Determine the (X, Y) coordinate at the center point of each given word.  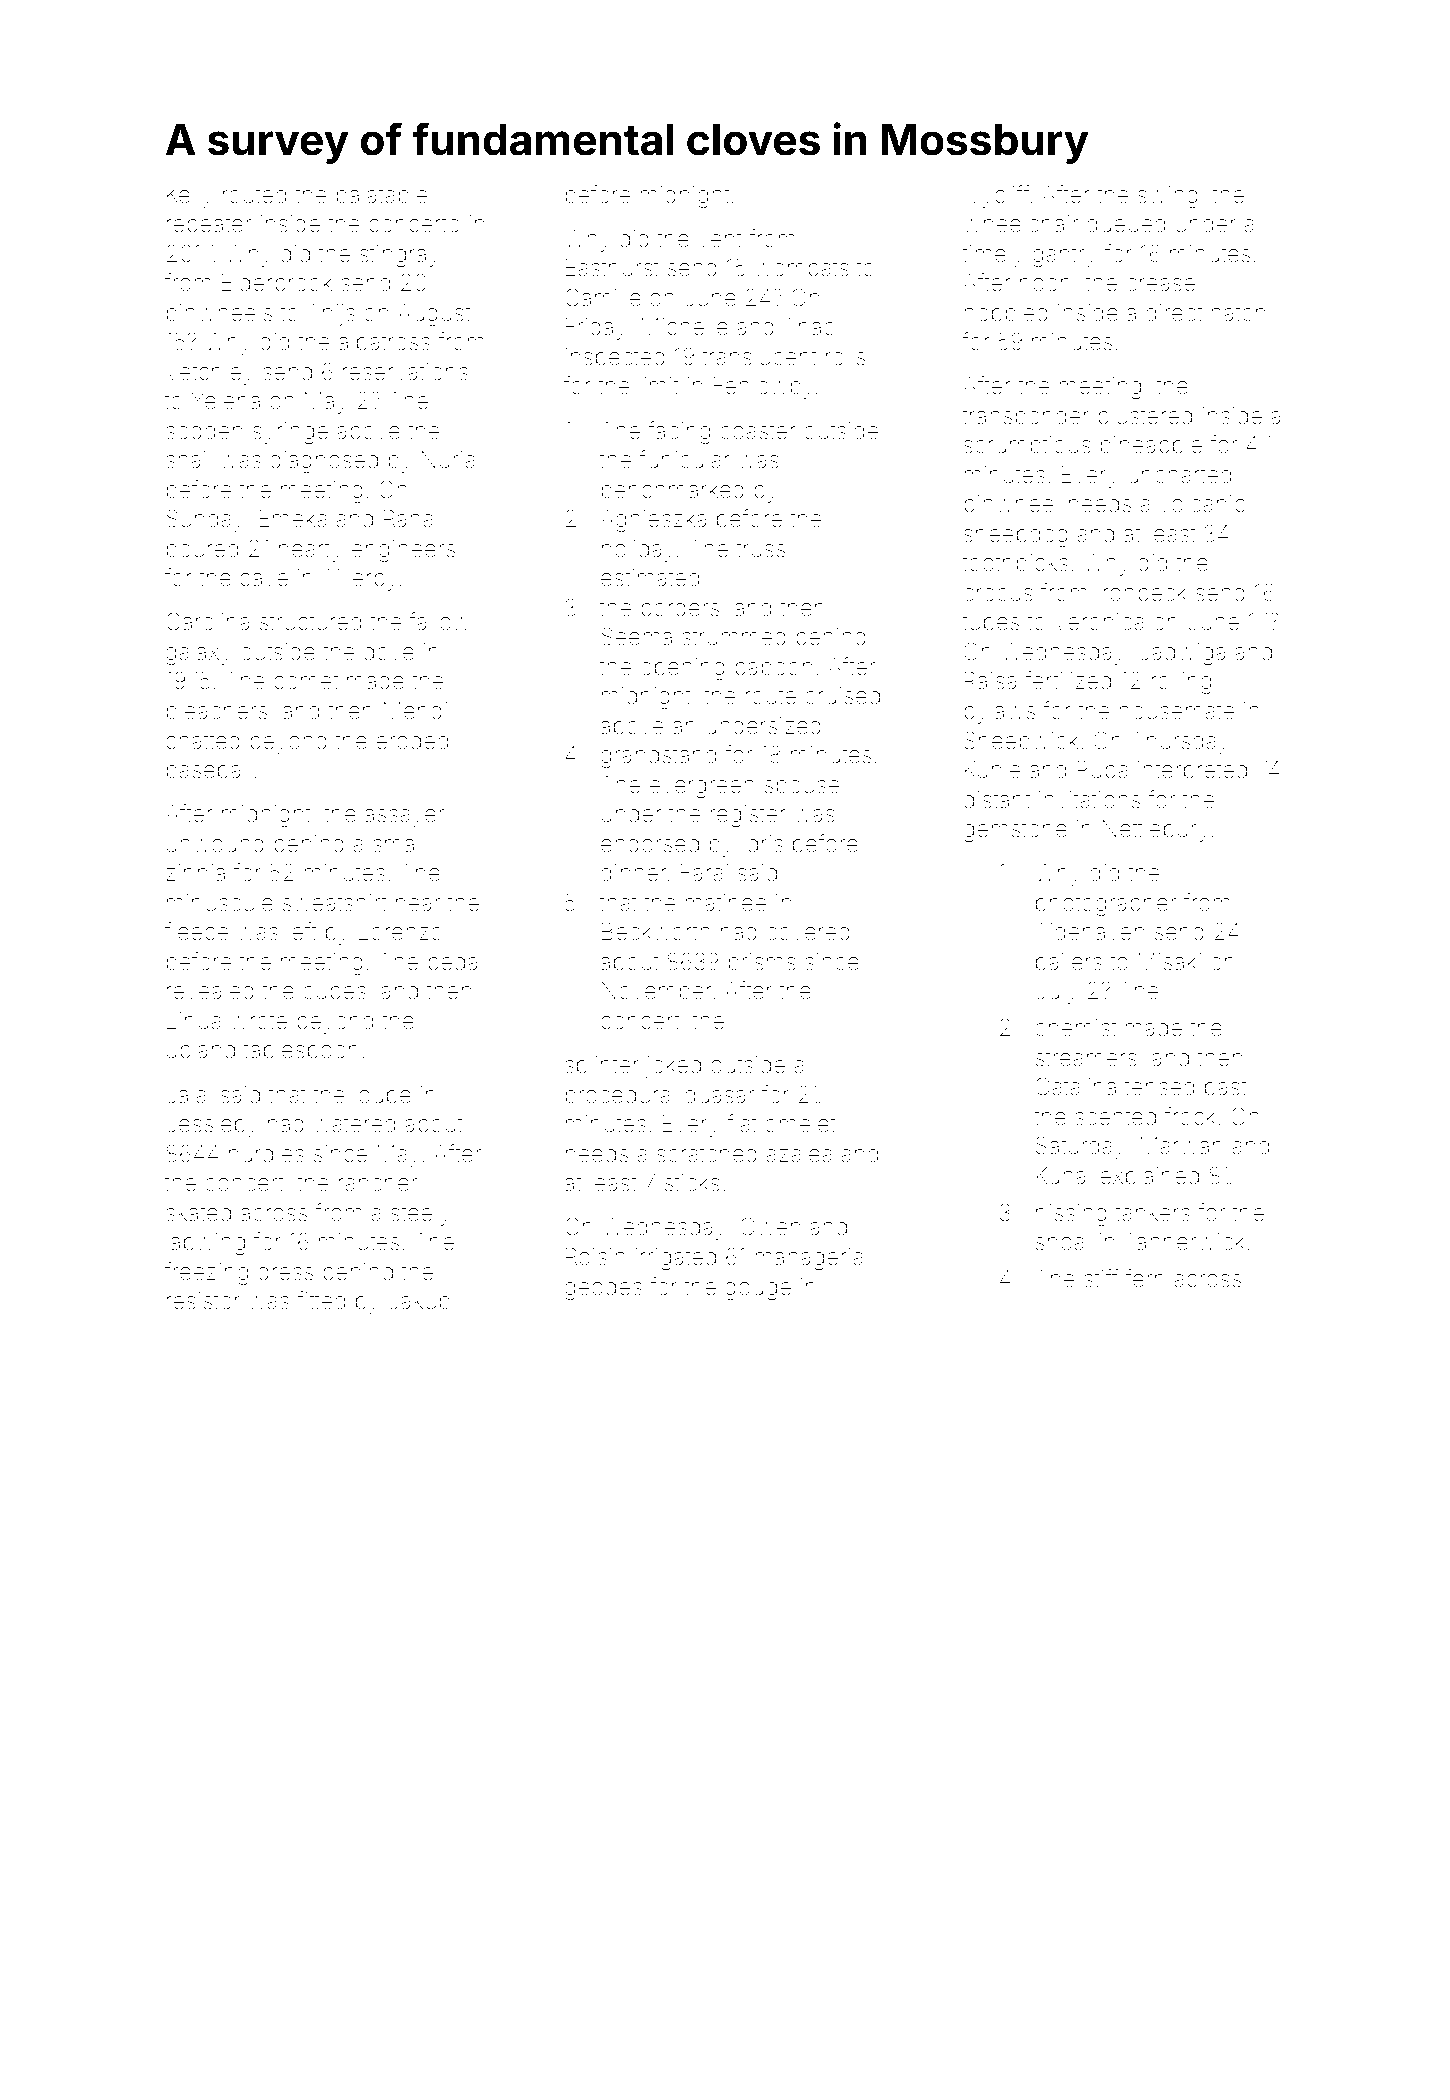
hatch (1238, 313)
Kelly (190, 197)
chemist (1076, 1028)
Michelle (685, 327)
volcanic (1202, 504)
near (418, 905)
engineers (403, 551)
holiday (638, 551)
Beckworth (656, 932)
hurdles (266, 1154)
